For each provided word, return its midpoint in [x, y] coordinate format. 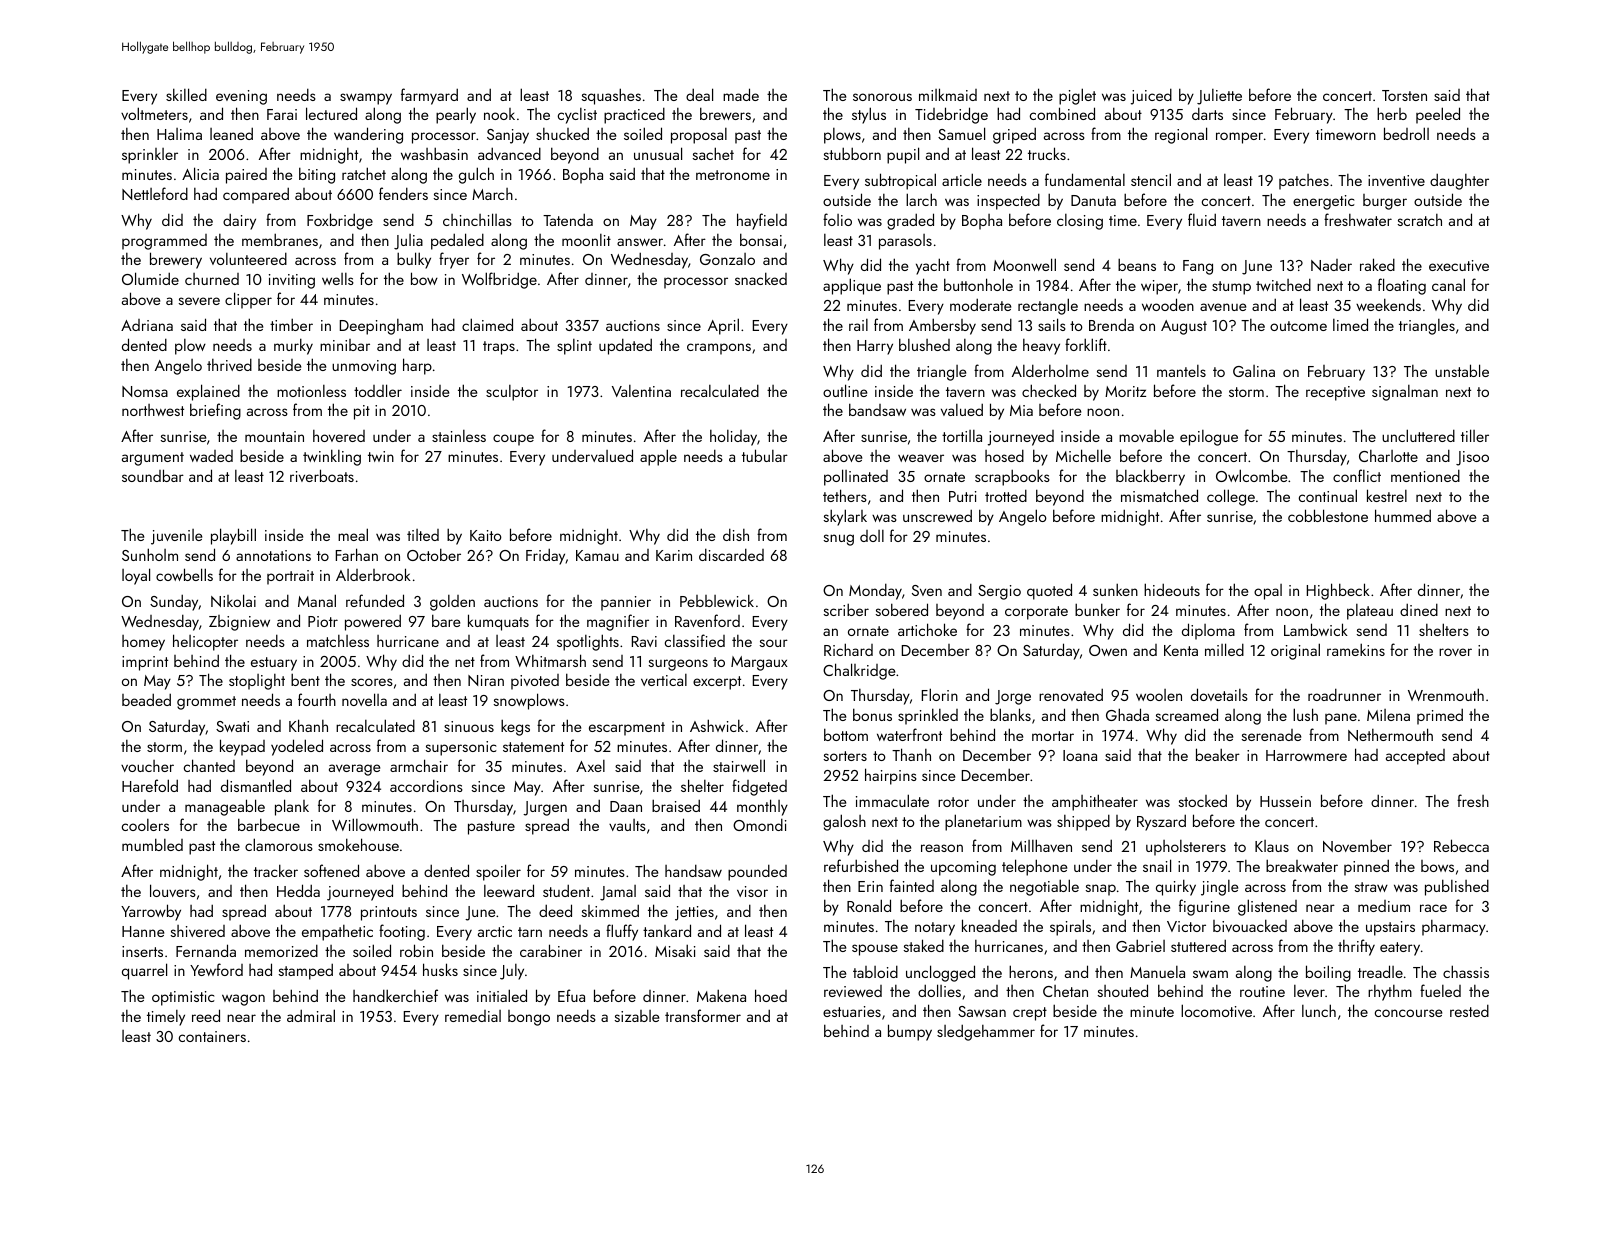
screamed [1187, 714]
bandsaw [877, 409]
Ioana [1080, 755]
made [741, 94]
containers [212, 1036]
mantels [1181, 371]
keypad [242, 747]
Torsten [1404, 95]
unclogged [940, 973]
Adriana [147, 325]
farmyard [429, 96]
